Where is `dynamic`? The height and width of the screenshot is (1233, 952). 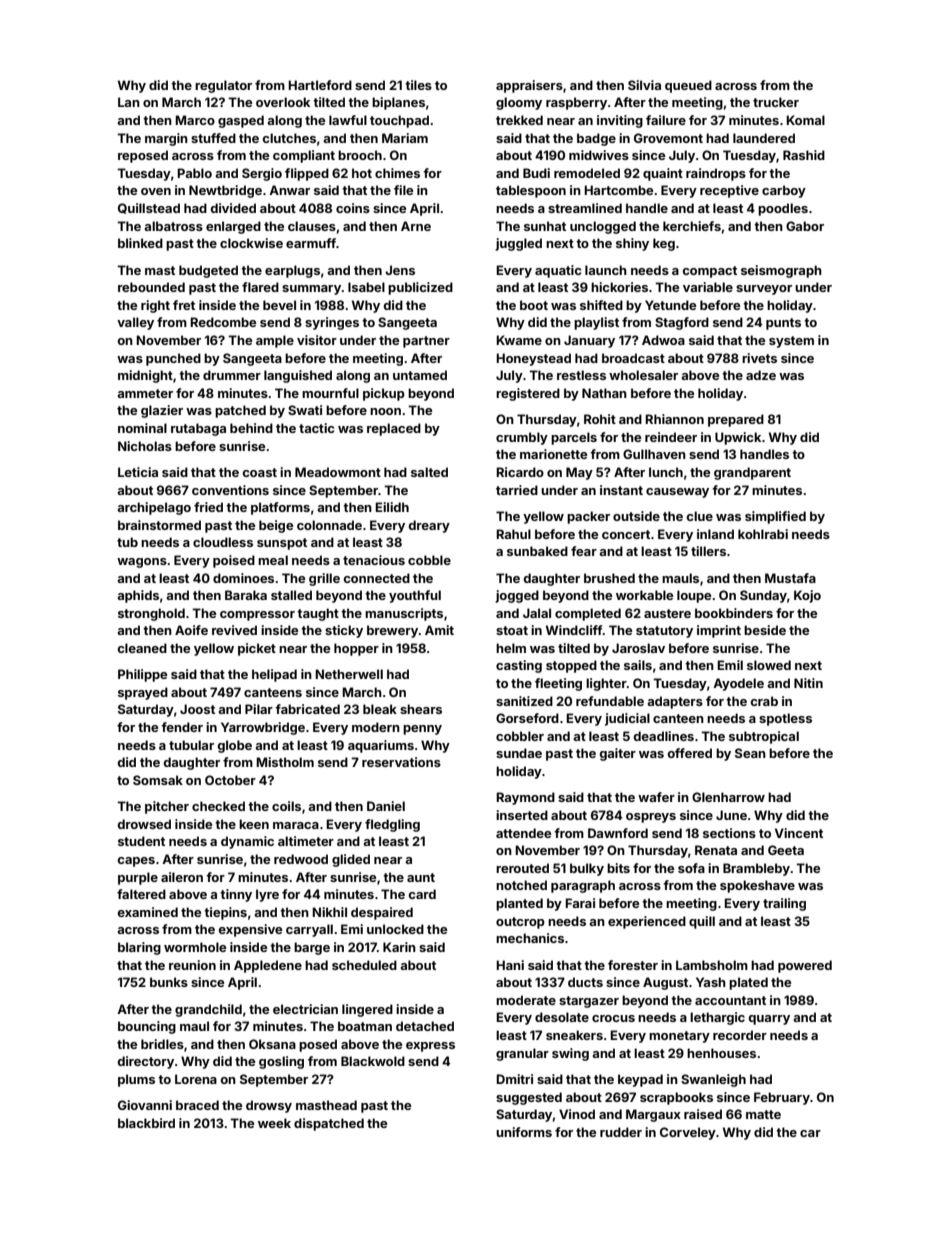
dynamic is located at coordinates (247, 842).
